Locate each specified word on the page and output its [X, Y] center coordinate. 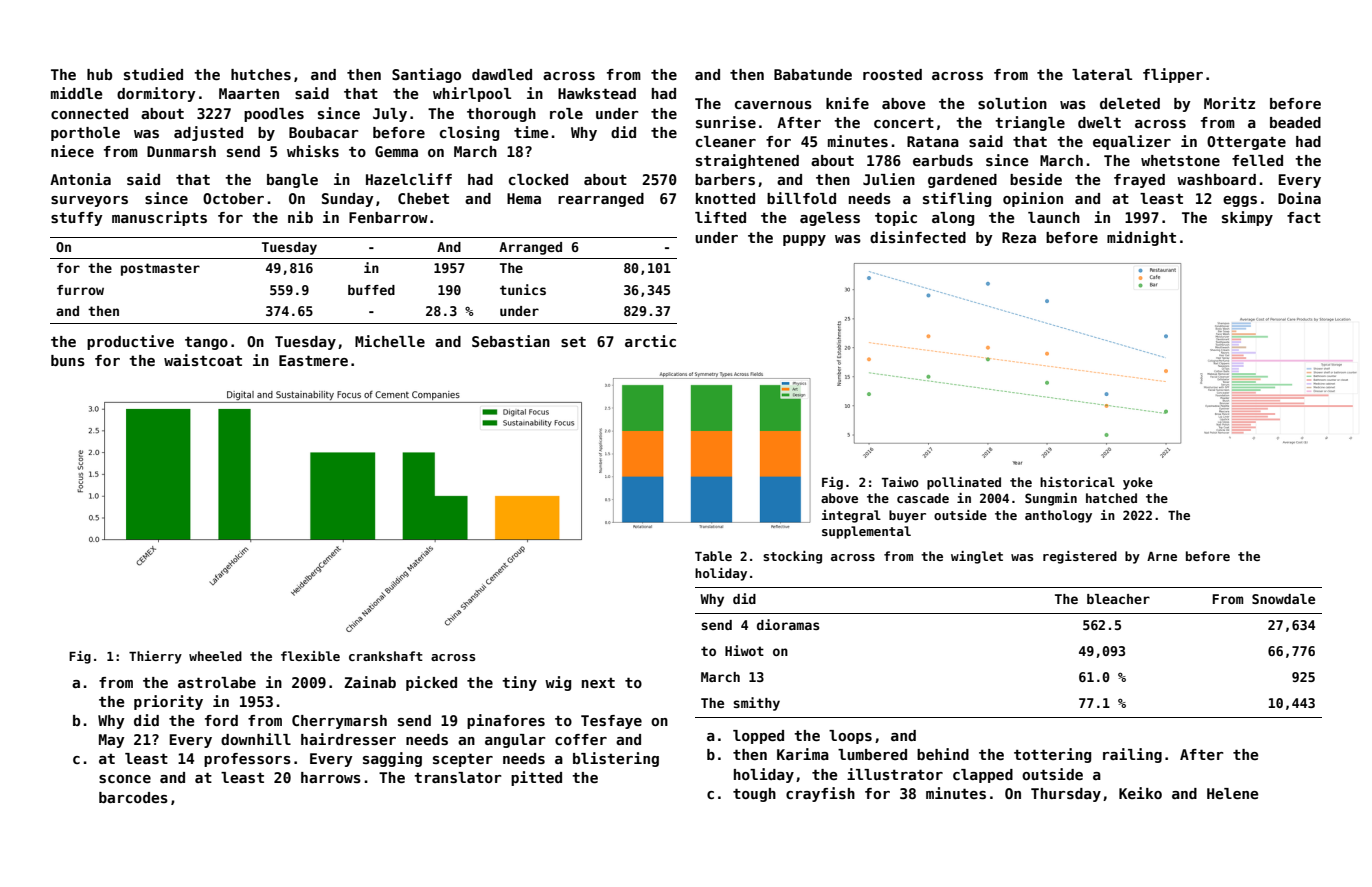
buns [68, 360]
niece [72, 151]
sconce [125, 779]
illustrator [895, 774]
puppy [804, 240]
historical [1077, 482]
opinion [1033, 199]
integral [851, 516]
